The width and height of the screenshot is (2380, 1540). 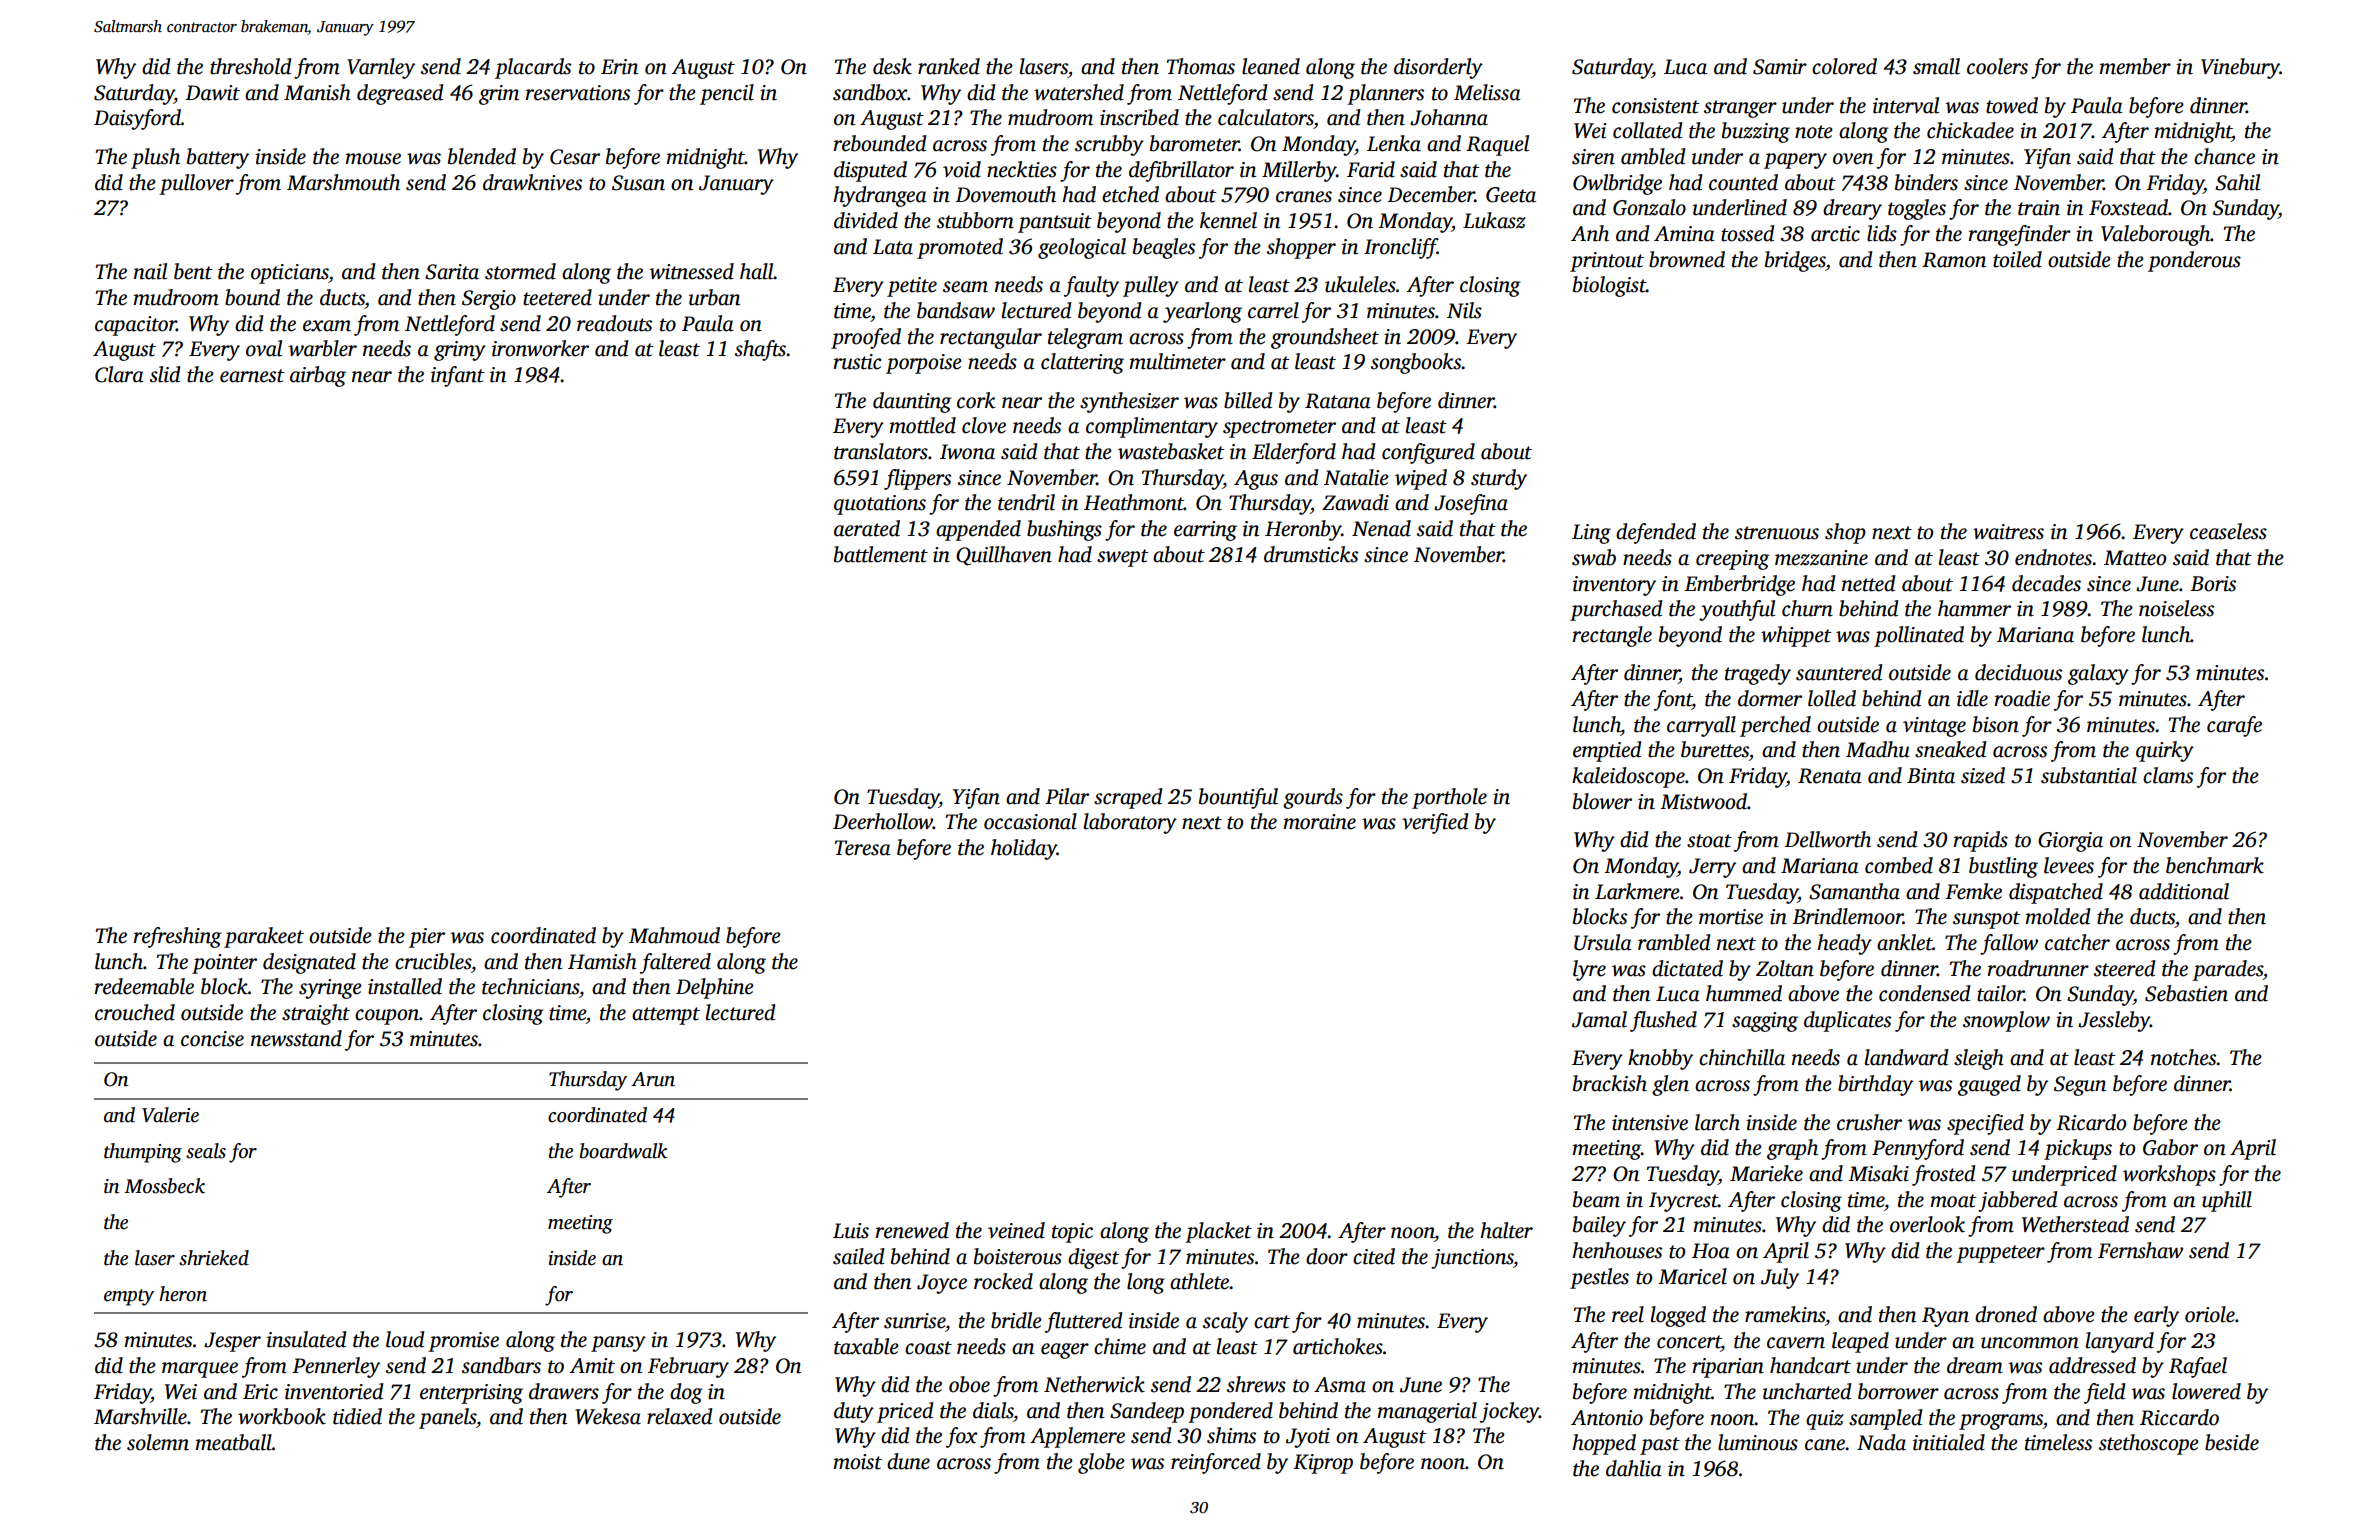 I want to click on Arun, so click(x=653, y=1079).
